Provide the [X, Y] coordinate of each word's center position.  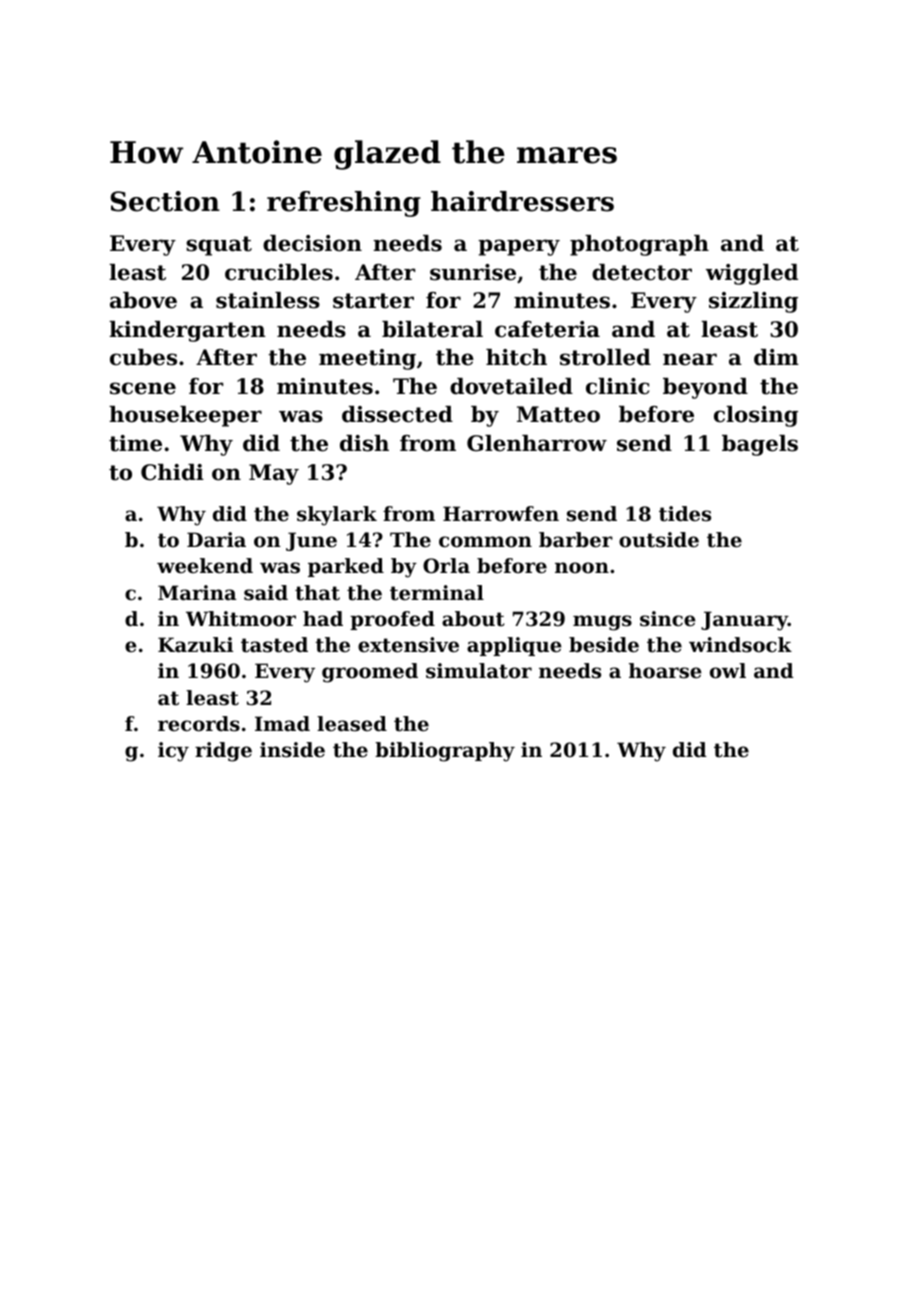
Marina [197, 593]
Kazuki [195, 645]
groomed [370, 673]
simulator [479, 671]
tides [685, 514]
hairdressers [522, 201]
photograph [639, 245]
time [135, 443]
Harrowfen [501, 514]
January [744, 621]
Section [165, 201]
